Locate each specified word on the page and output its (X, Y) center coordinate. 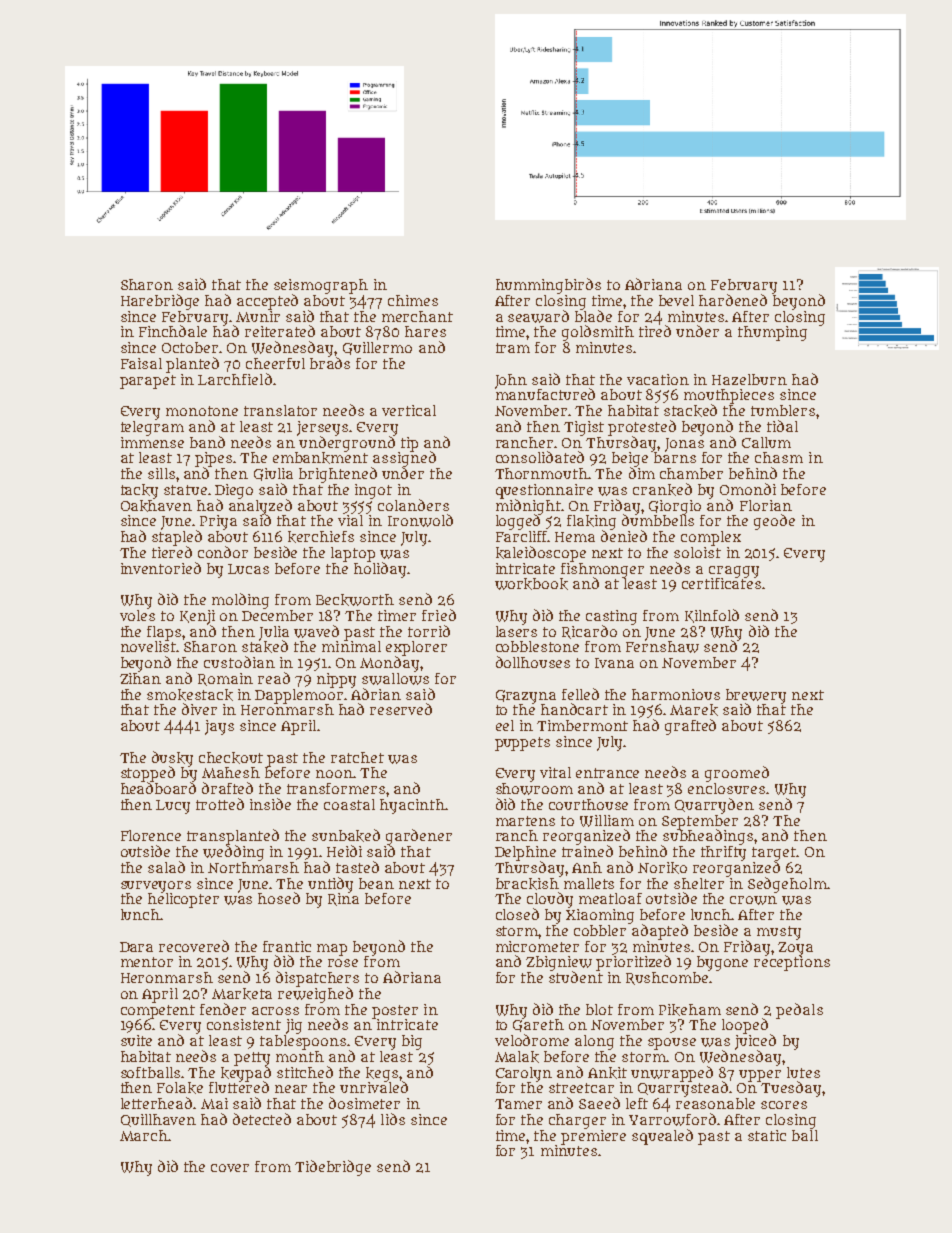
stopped (148, 774)
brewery (756, 696)
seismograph (321, 286)
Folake (180, 1088)
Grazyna (526, 697)
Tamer (518, 1104)
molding (240, 601)
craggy (734, 572)
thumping (772, 333)
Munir (258, 316)
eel (505, 725)
